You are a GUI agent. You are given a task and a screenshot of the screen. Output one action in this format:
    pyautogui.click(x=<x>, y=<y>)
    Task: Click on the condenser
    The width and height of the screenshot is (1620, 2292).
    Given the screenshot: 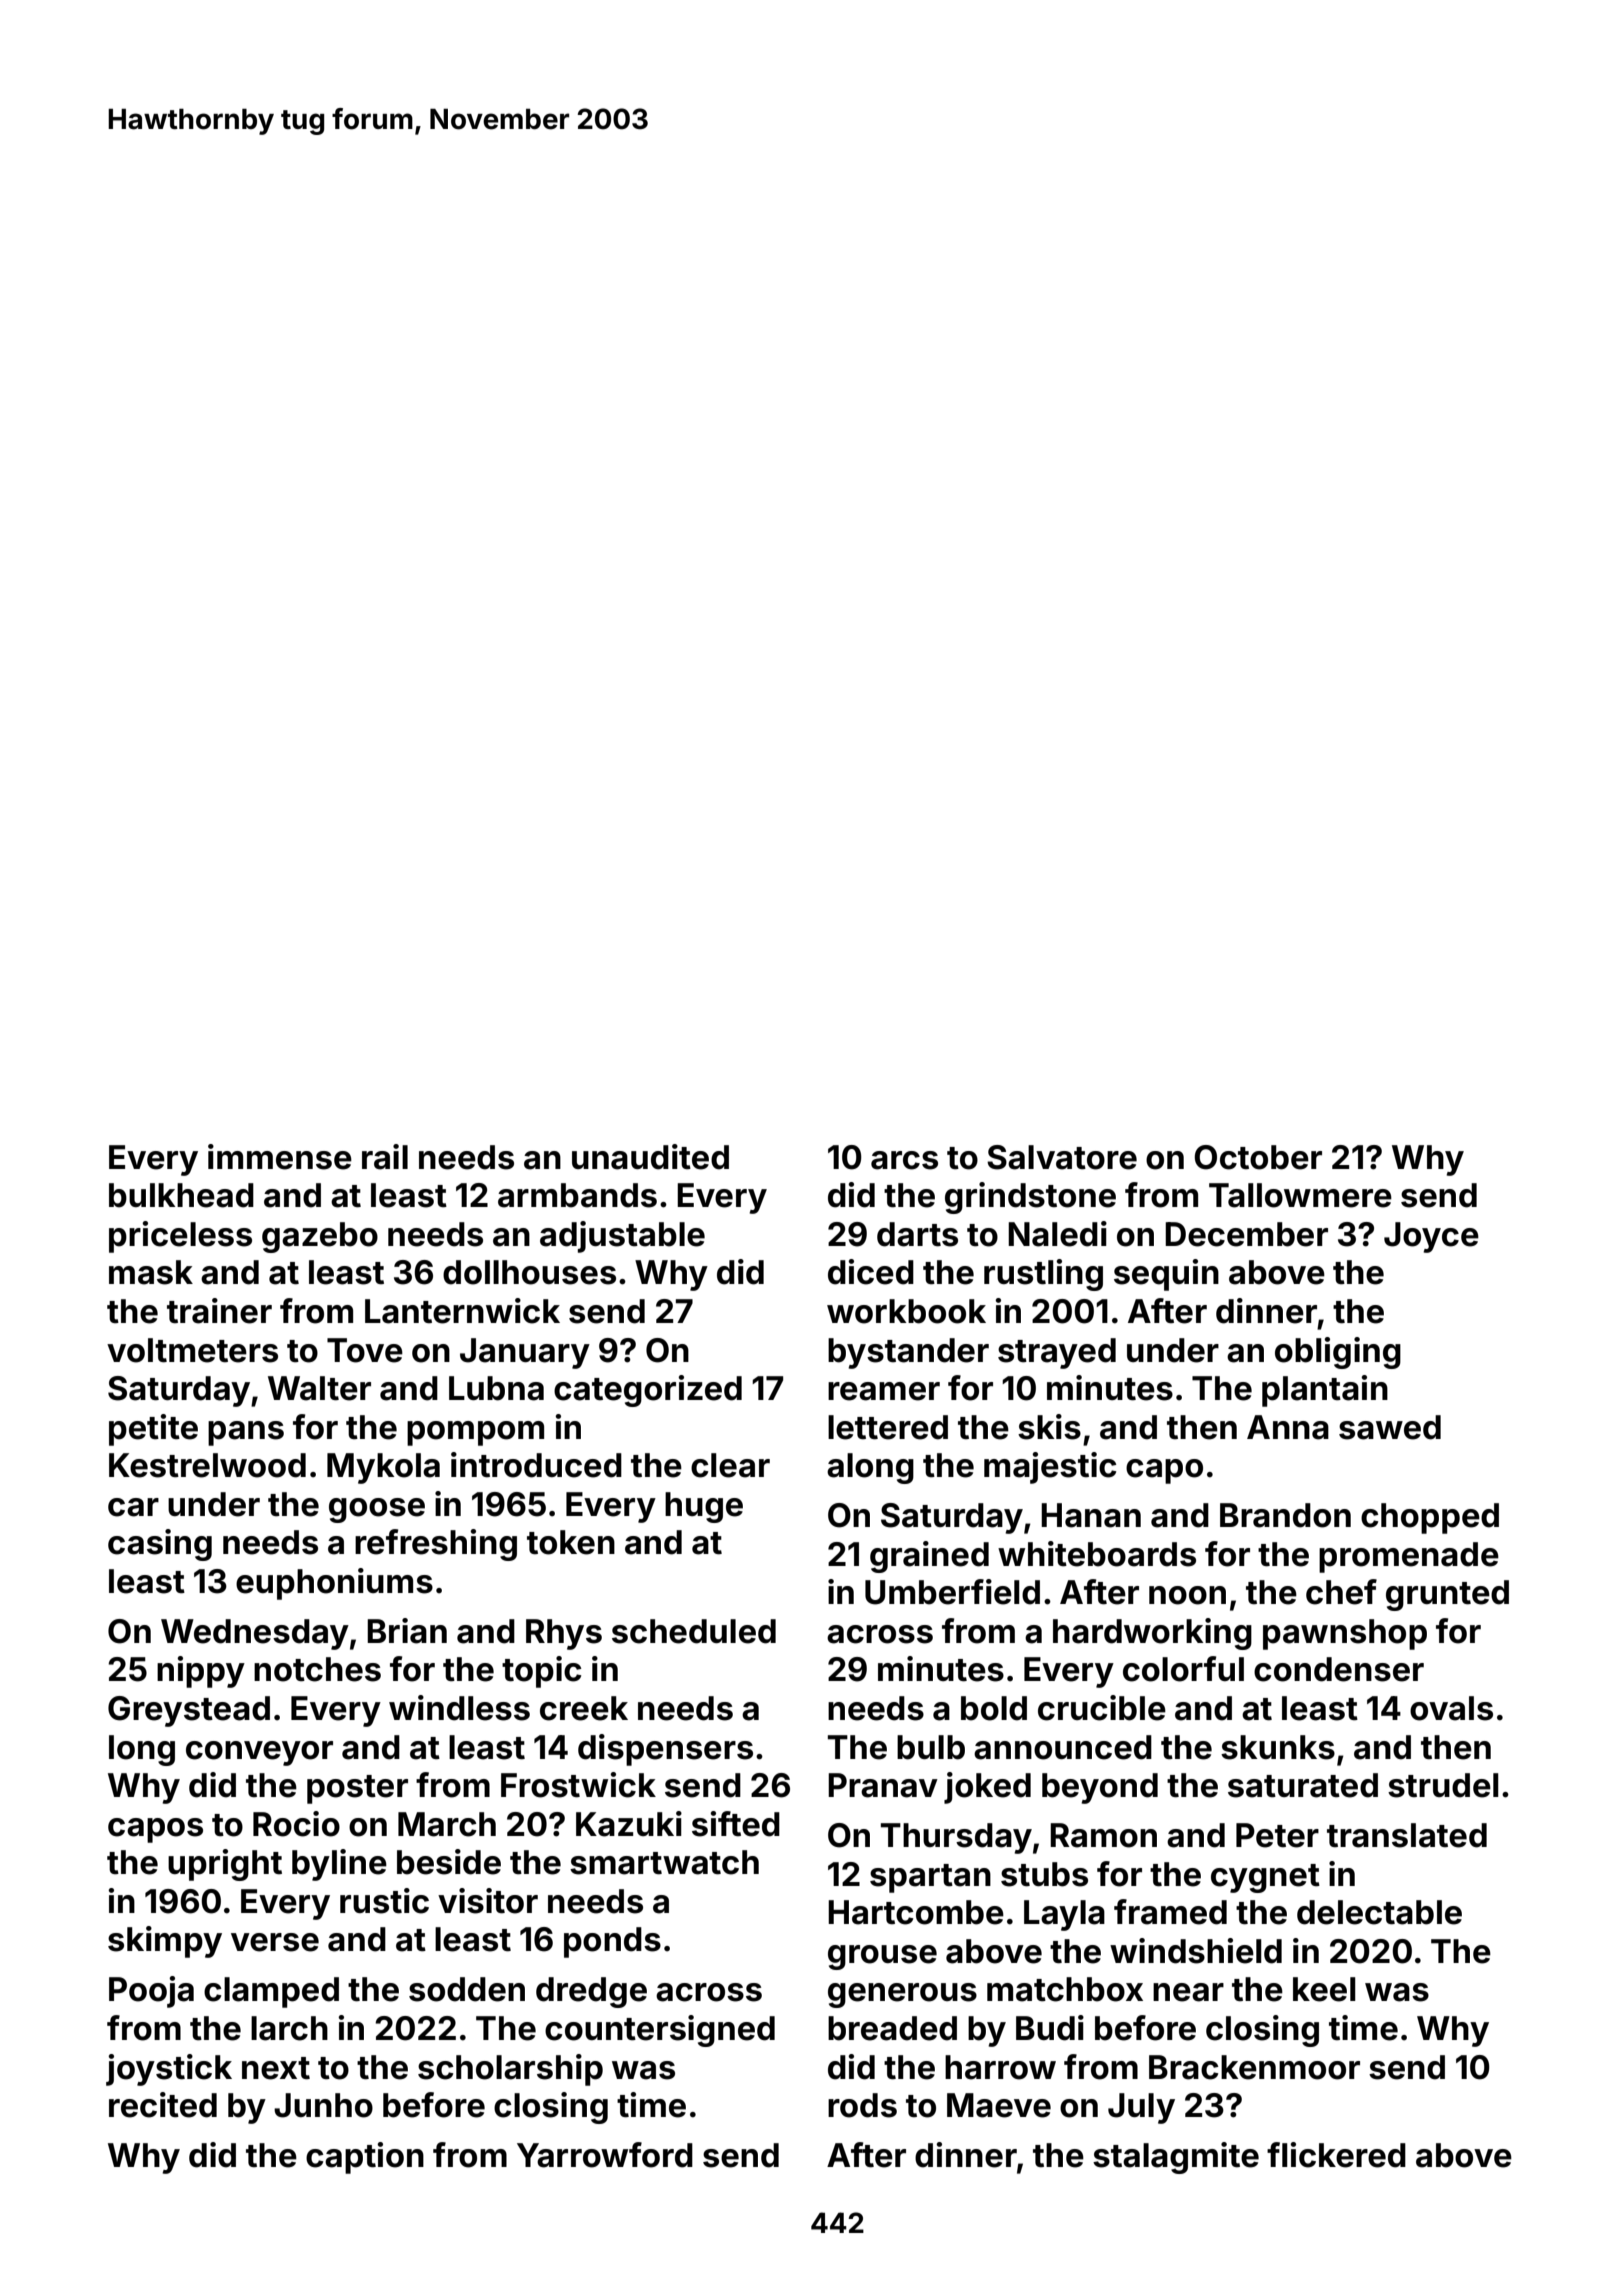 What is the action you would take?
    pyautogui.click(x=1339, y=1669)
